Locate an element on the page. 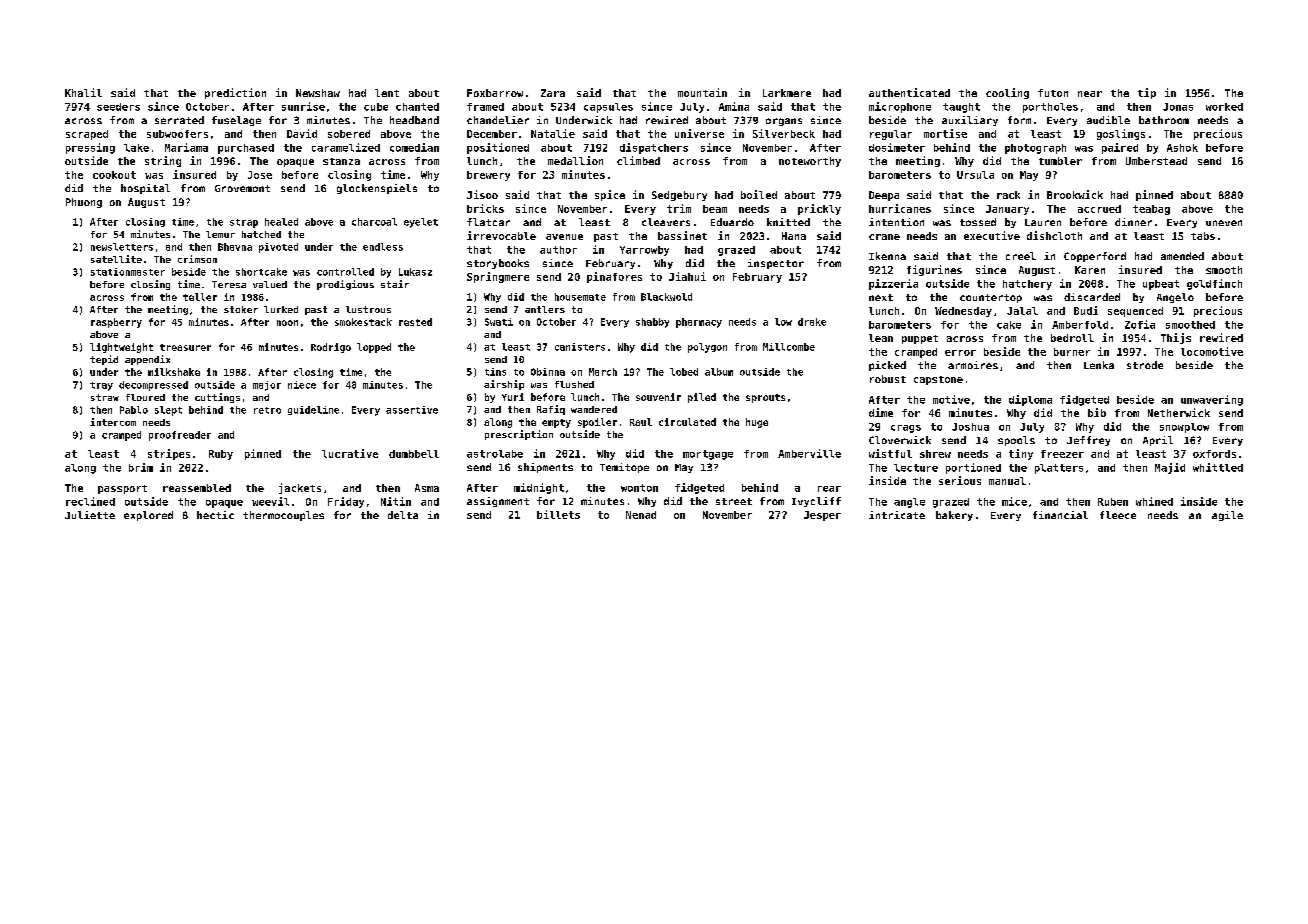 The image size is (1308, 924). Amberville is located at coordinates (809, 453).
